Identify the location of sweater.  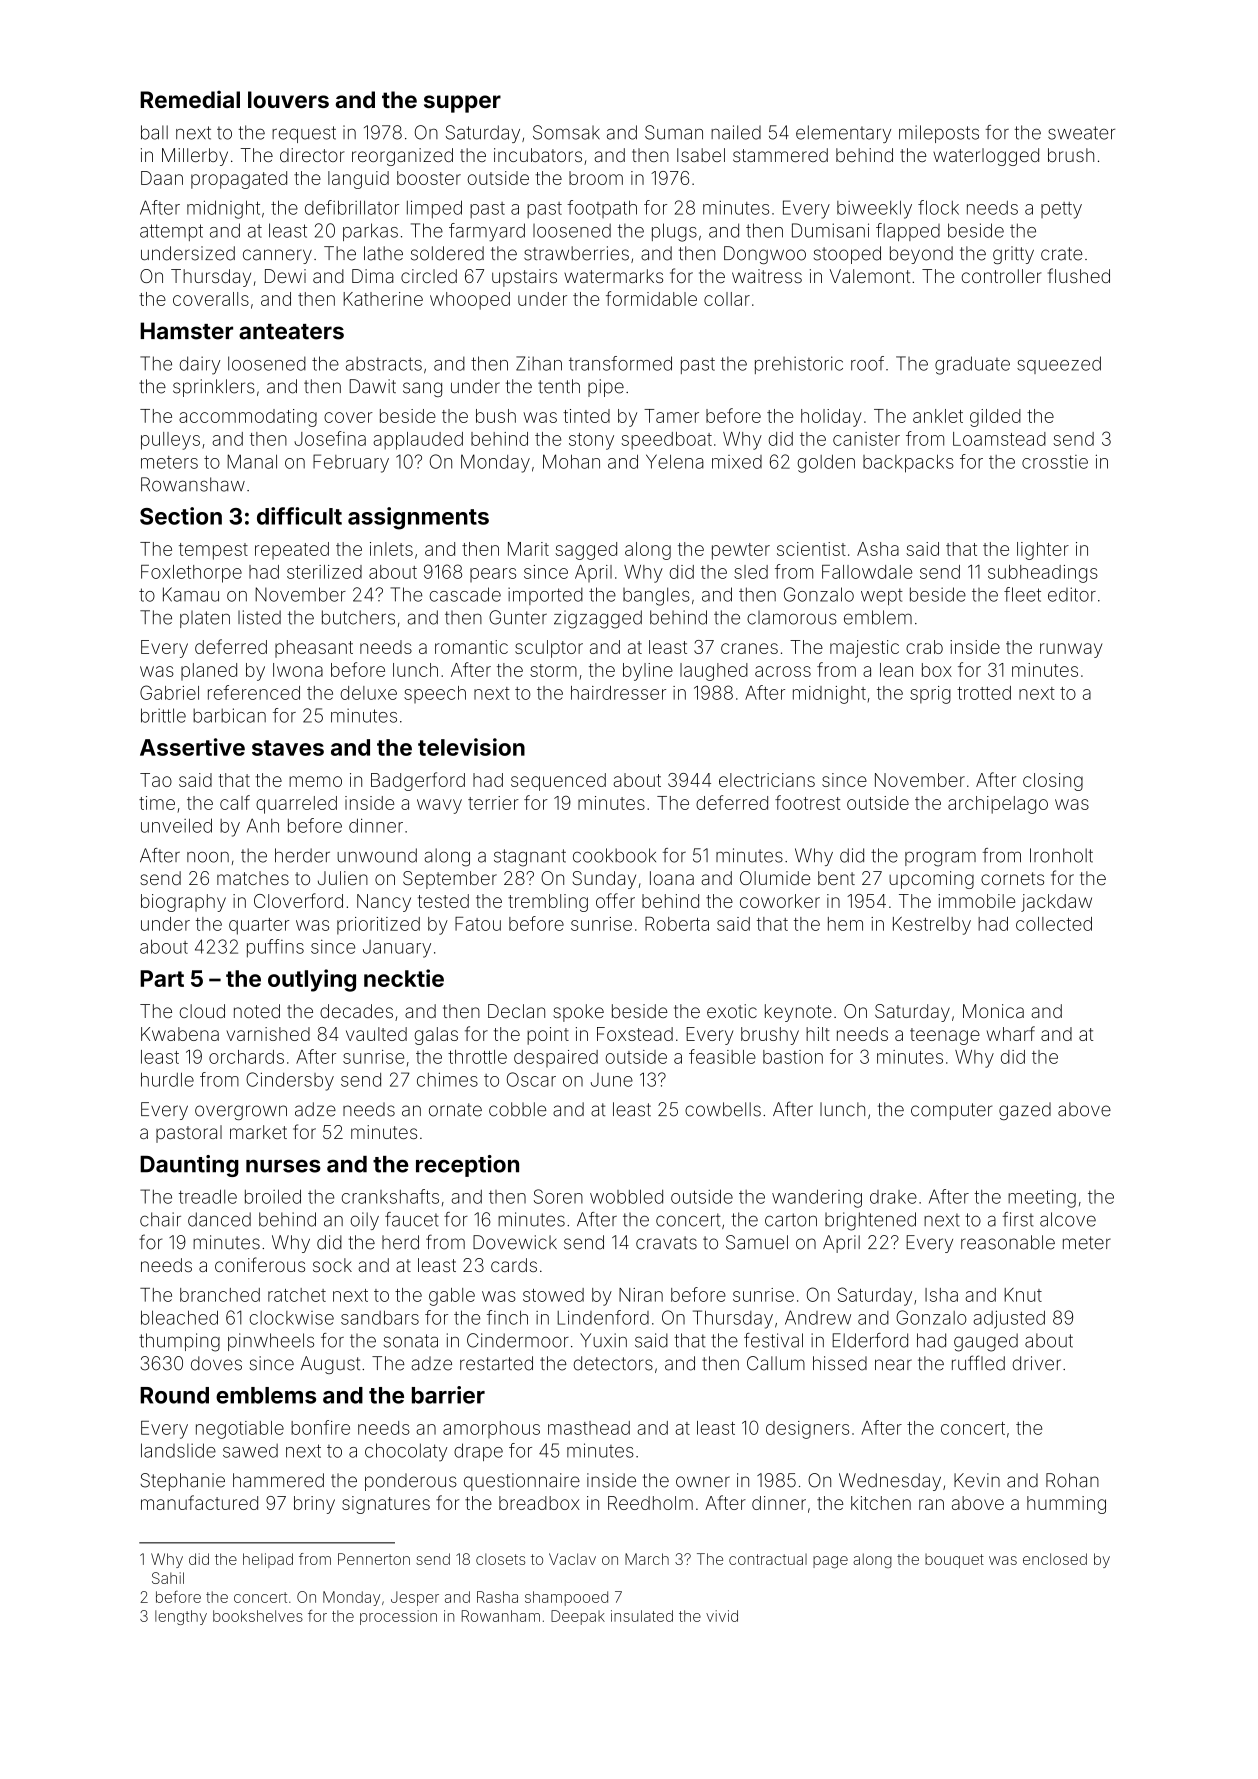
(1081, 133).
